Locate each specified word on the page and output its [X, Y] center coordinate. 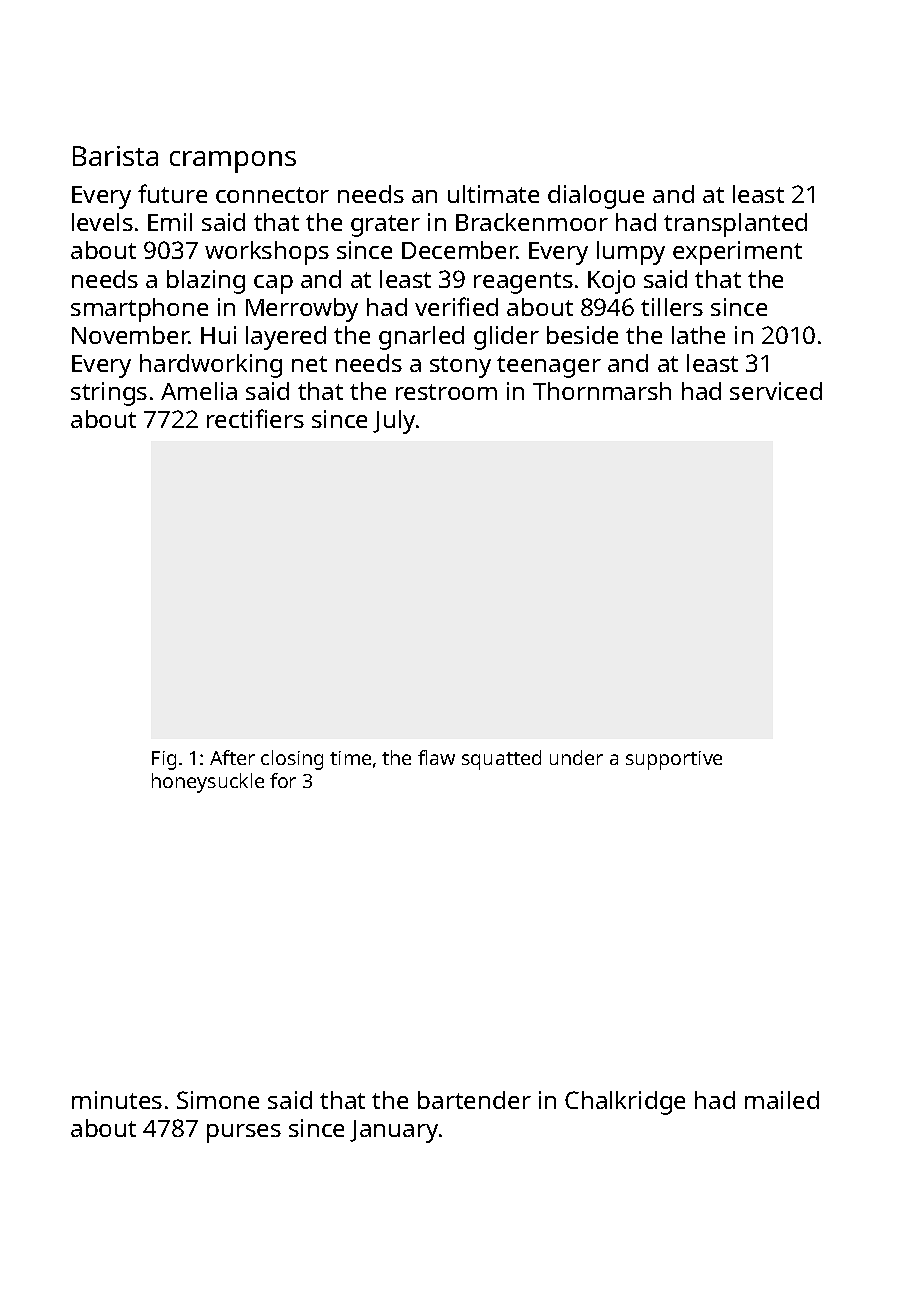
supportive [674, 760]
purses [244, 1133]
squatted [501, 760]
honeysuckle [208, 783]
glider [506, 338]
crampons [233, 162]
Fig [164, 760]
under [576, 757]
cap [273, 284]
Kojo [611, 282]
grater [385, 226]
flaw [436, 757]
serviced [776, 391]
